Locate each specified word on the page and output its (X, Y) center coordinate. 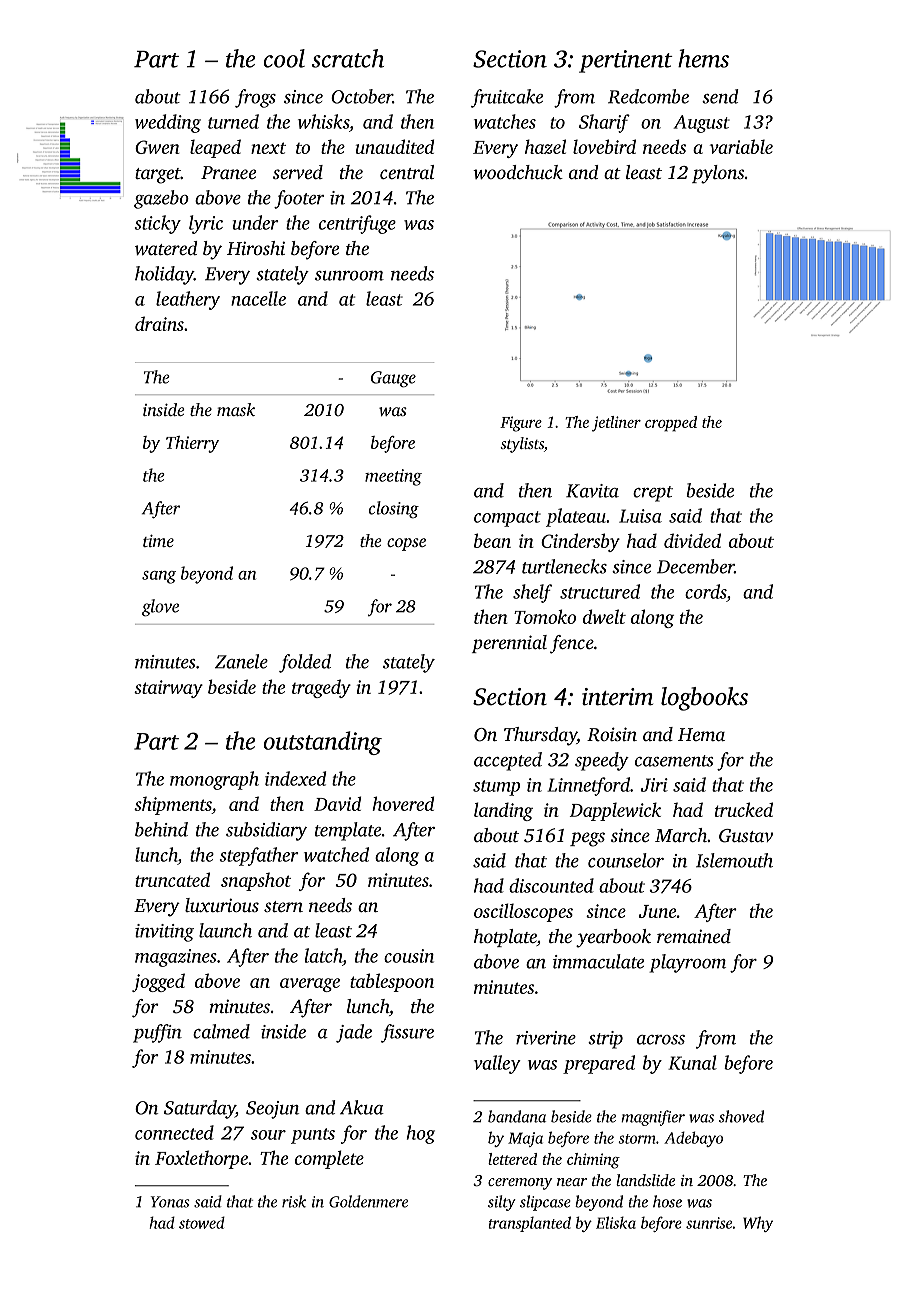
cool (284, 58)
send (720, 96)
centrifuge (357, 224)
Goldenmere (368, 1201)
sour (268, 1135)
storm (637, 1139)
